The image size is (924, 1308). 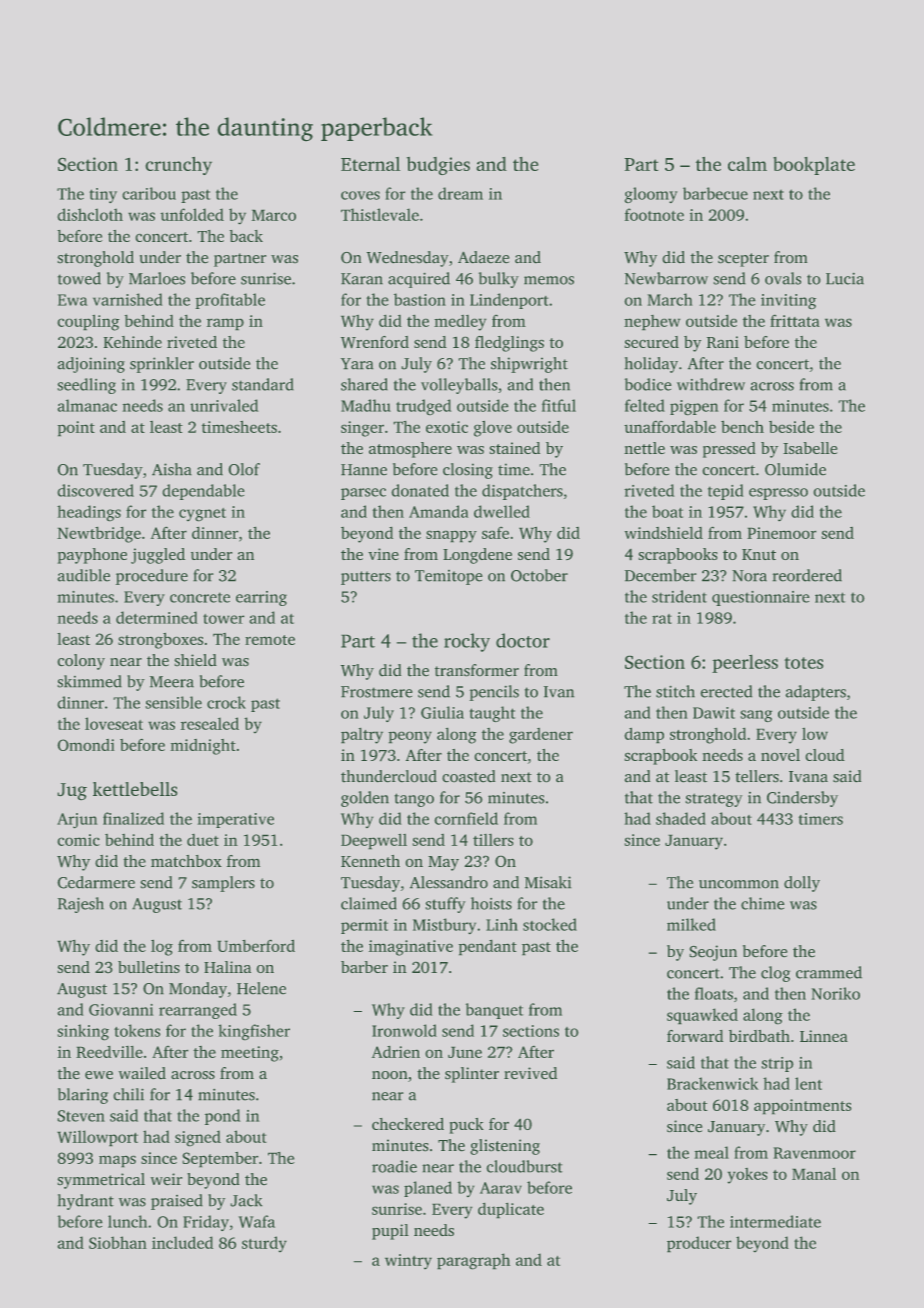 What do you see at coordinates (713, 1083) in the screenshot?
I see `Brackenwick` at bounding box center [713, 1083].
